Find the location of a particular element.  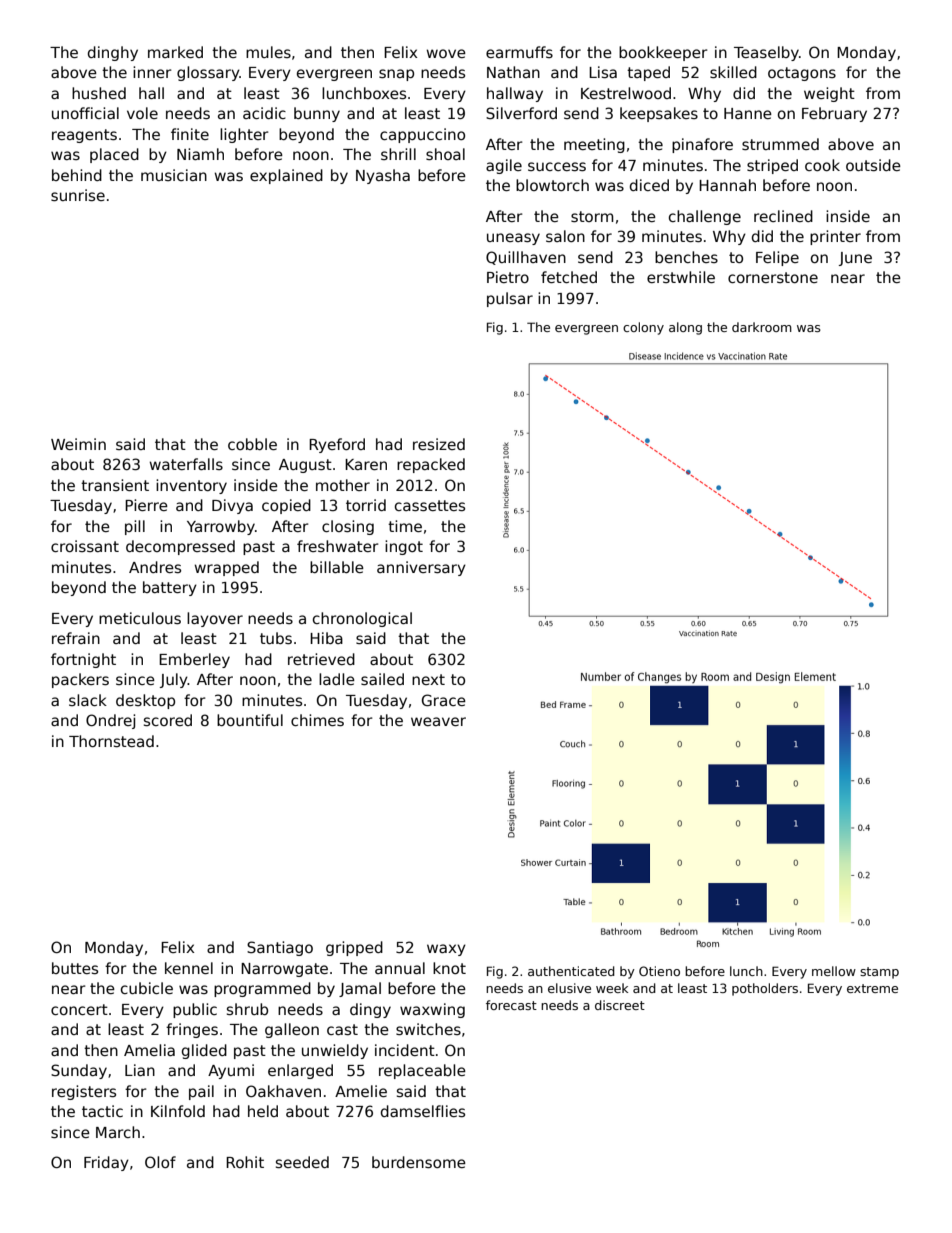

dinghy is located at coordinates (113, 53).
